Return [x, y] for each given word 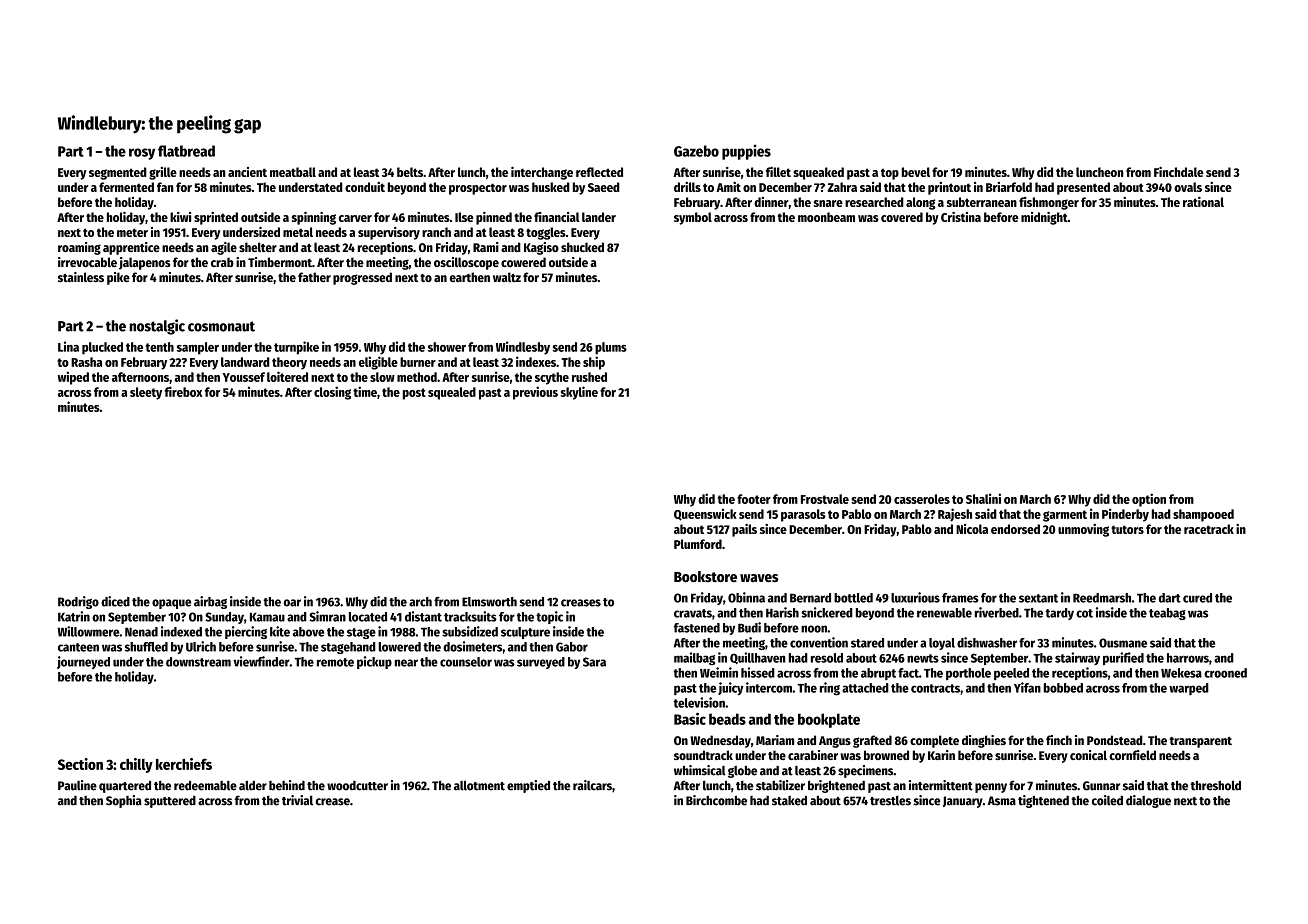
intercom [769, 687]
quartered [125, 786]
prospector [478, 189]
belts [410, 172]
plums [611, 348]
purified [1123, 658]
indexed [181, 631]
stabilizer [780, 785]
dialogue [1148, 801]
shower [447, 347]
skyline [579, 393]
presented [1083, 188]
